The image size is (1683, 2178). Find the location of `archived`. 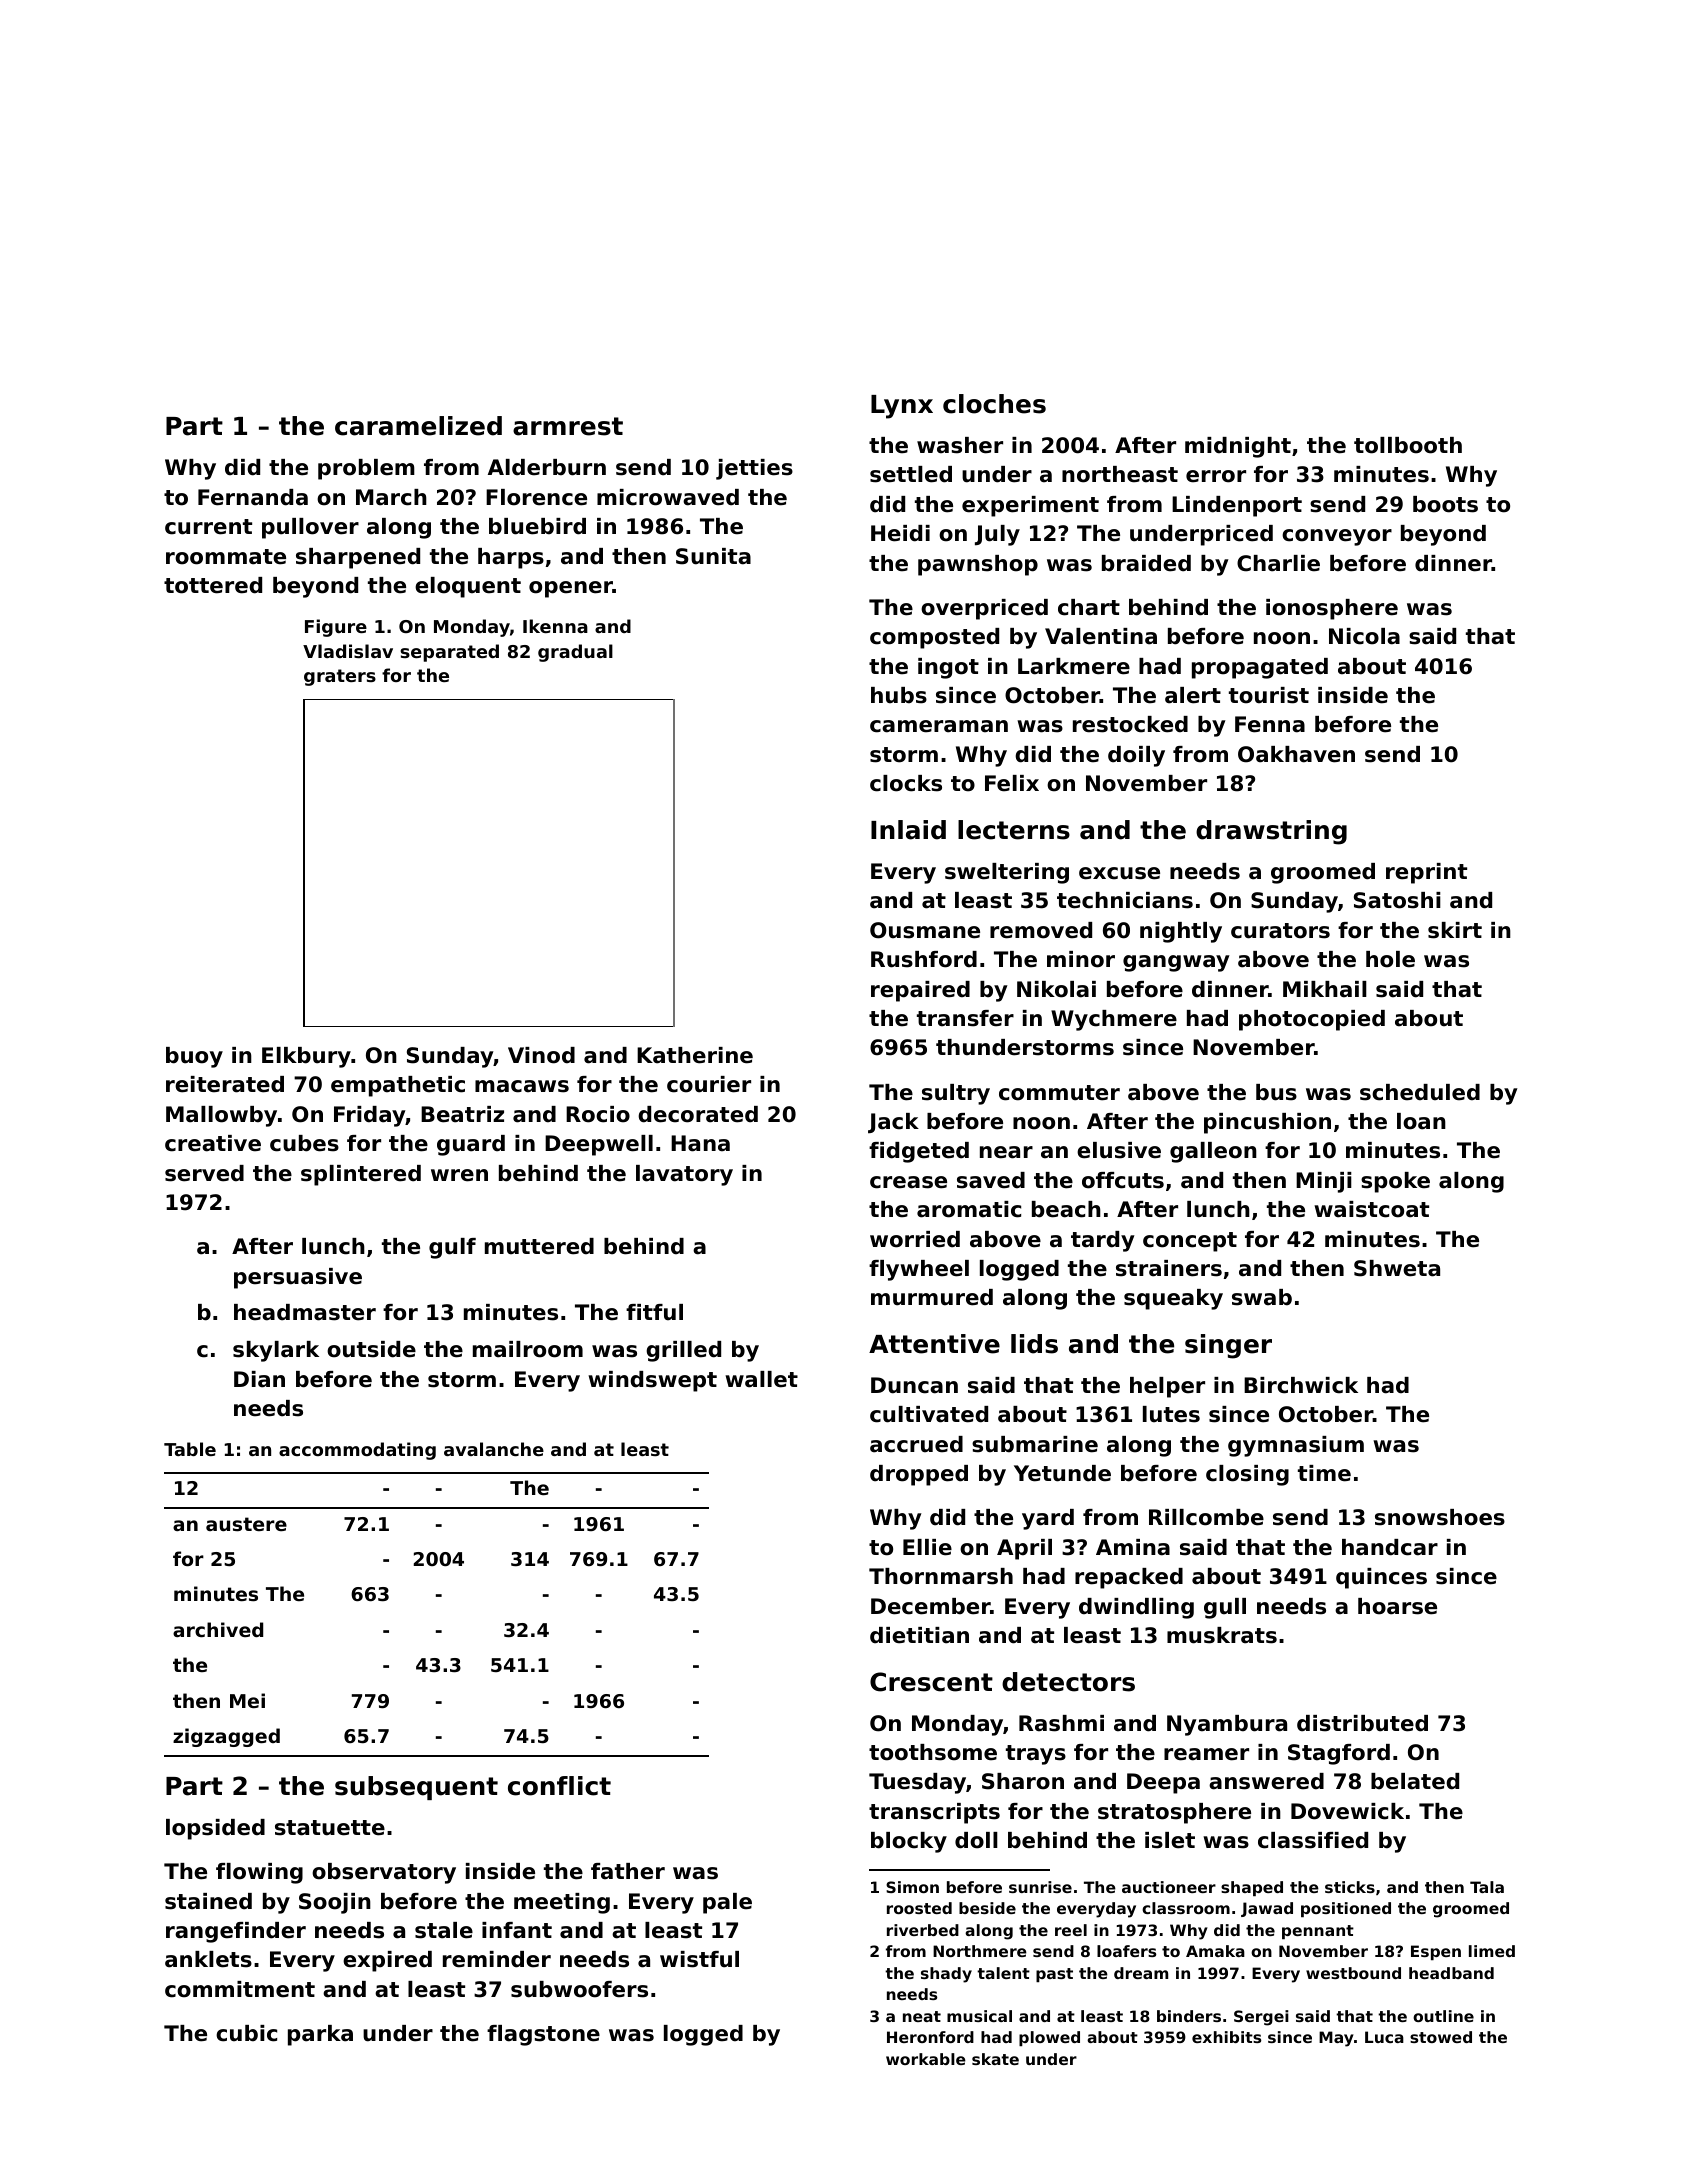

archived is located at coordinates (218, 1629).
